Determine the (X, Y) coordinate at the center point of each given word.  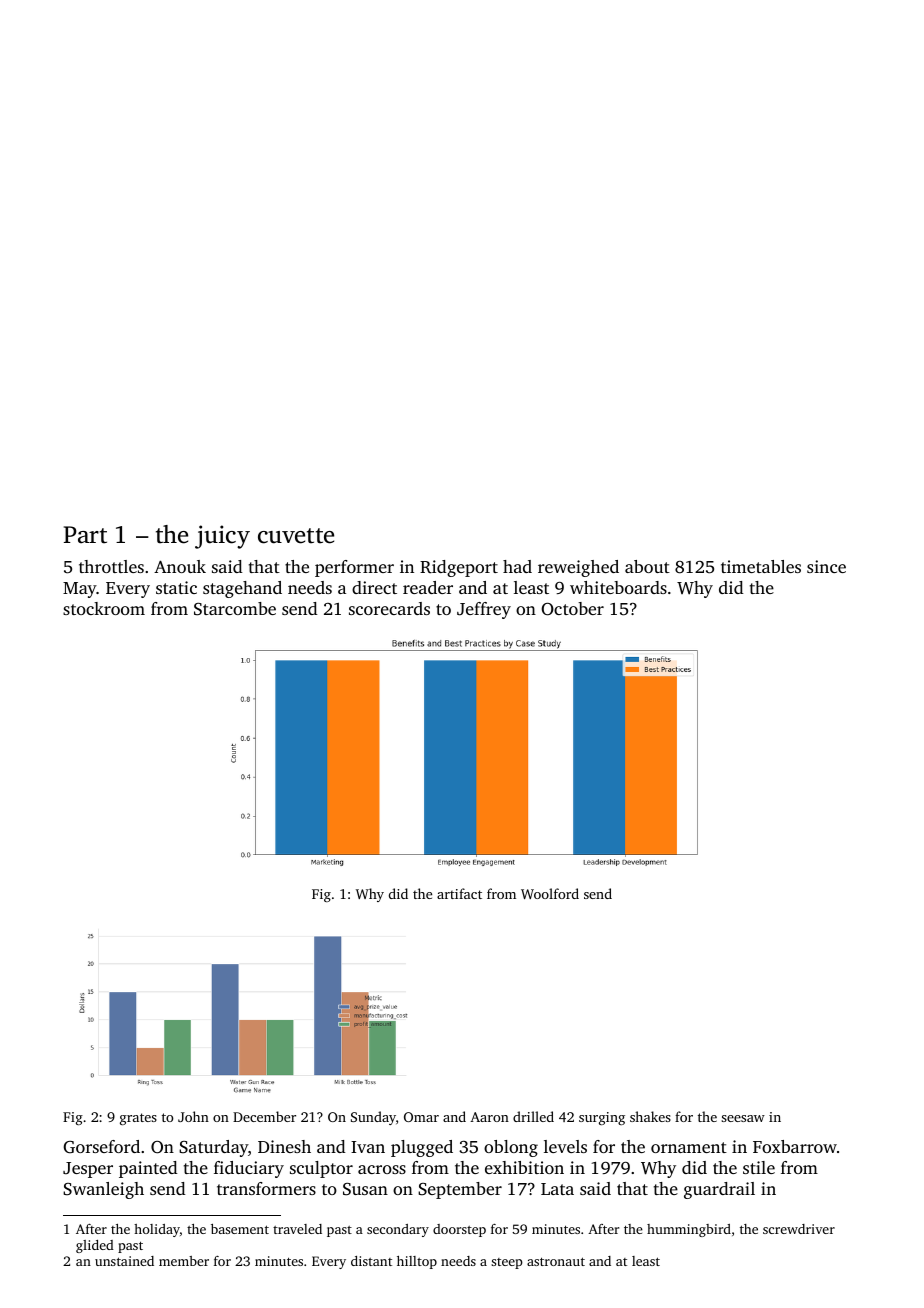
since (826, 566)
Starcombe (235, 609)
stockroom (104, 608)
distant (371, 1261)
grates (138, 1119)
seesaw (743, 1118)
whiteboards (618, 587)
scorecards (389, 608)
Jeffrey (484, 610)
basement (240, 1229)
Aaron (489, 1117)
